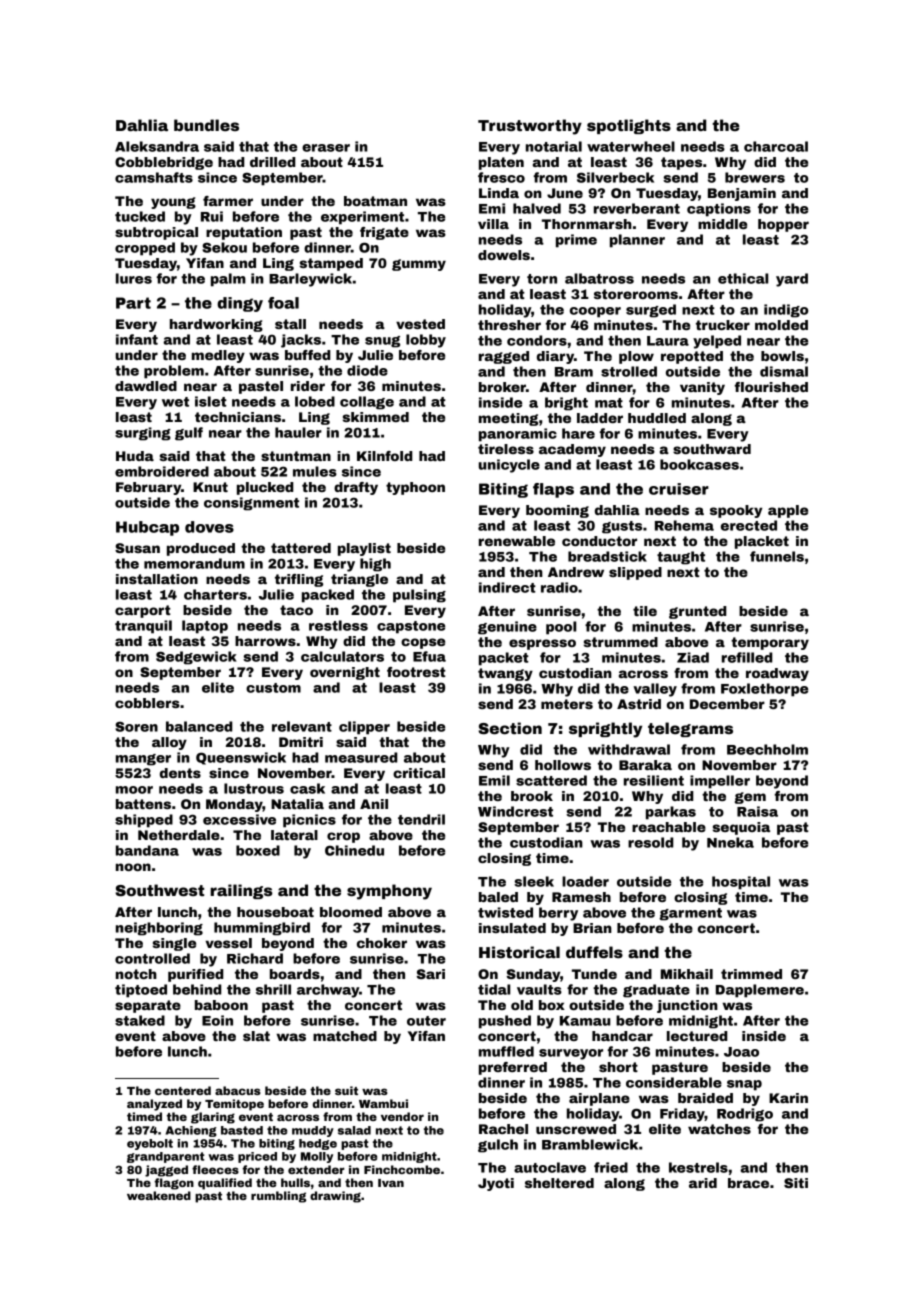 The width and height of the document is (924, 1308). What do you see at coordinates (159, 1195) in the document?
I see `weakened` at bounding box center [159, 1195].
